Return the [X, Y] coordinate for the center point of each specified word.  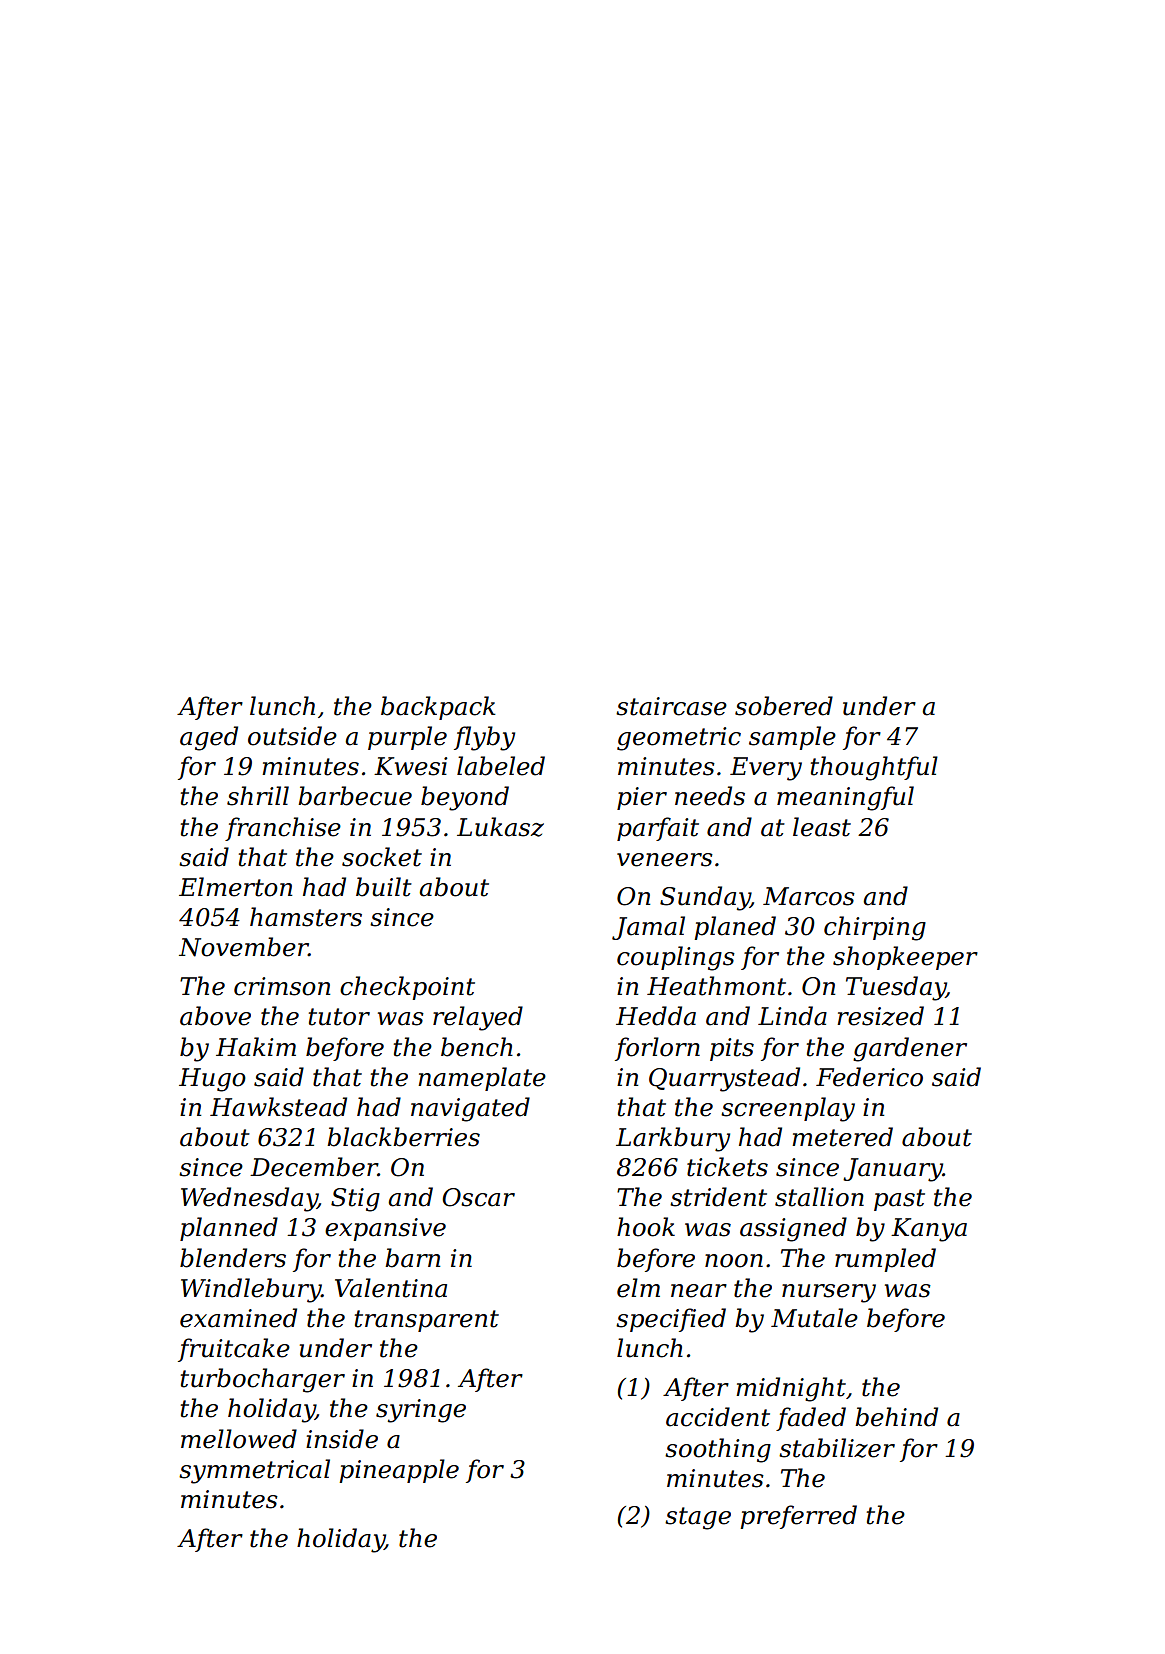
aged [209, 738]
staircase [671, 706]
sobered [784, 706]
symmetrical [254, 1471]
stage [698, 1518]
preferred [798, 1517]
